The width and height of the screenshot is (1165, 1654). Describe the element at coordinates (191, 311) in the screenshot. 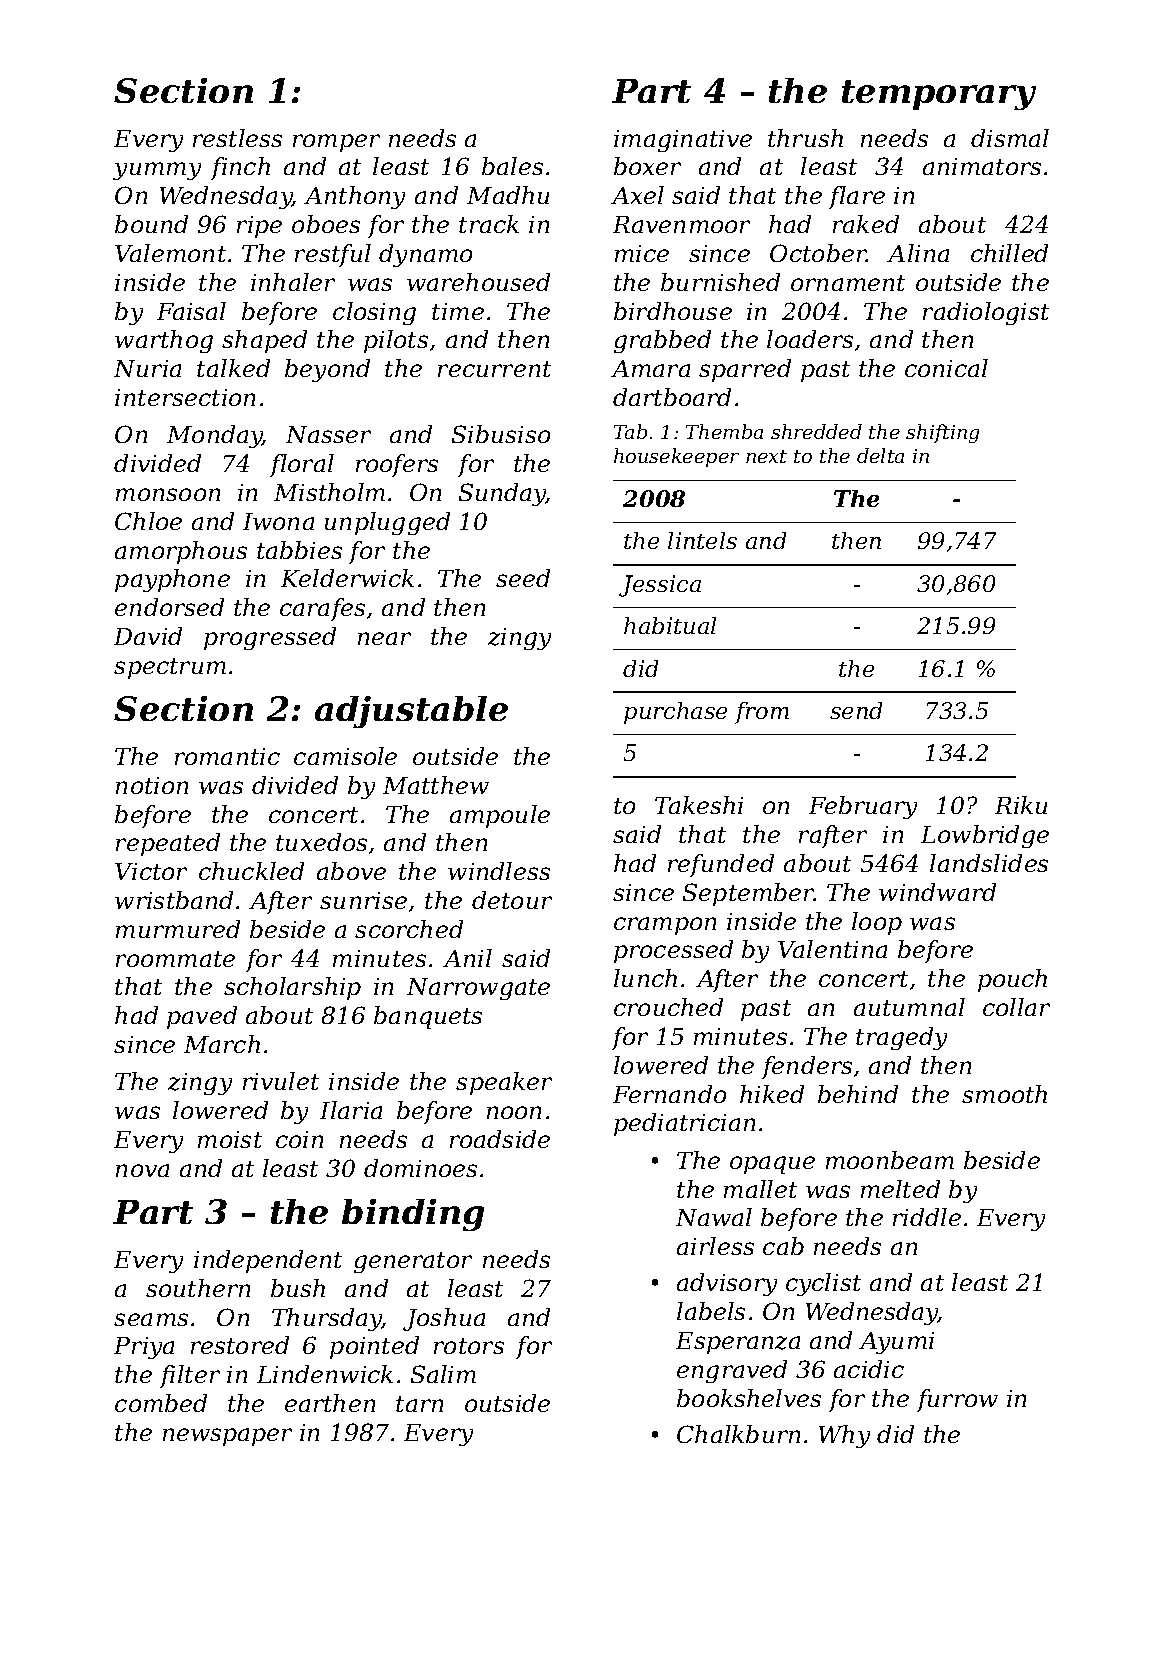

I see `Faisal` at that location.
